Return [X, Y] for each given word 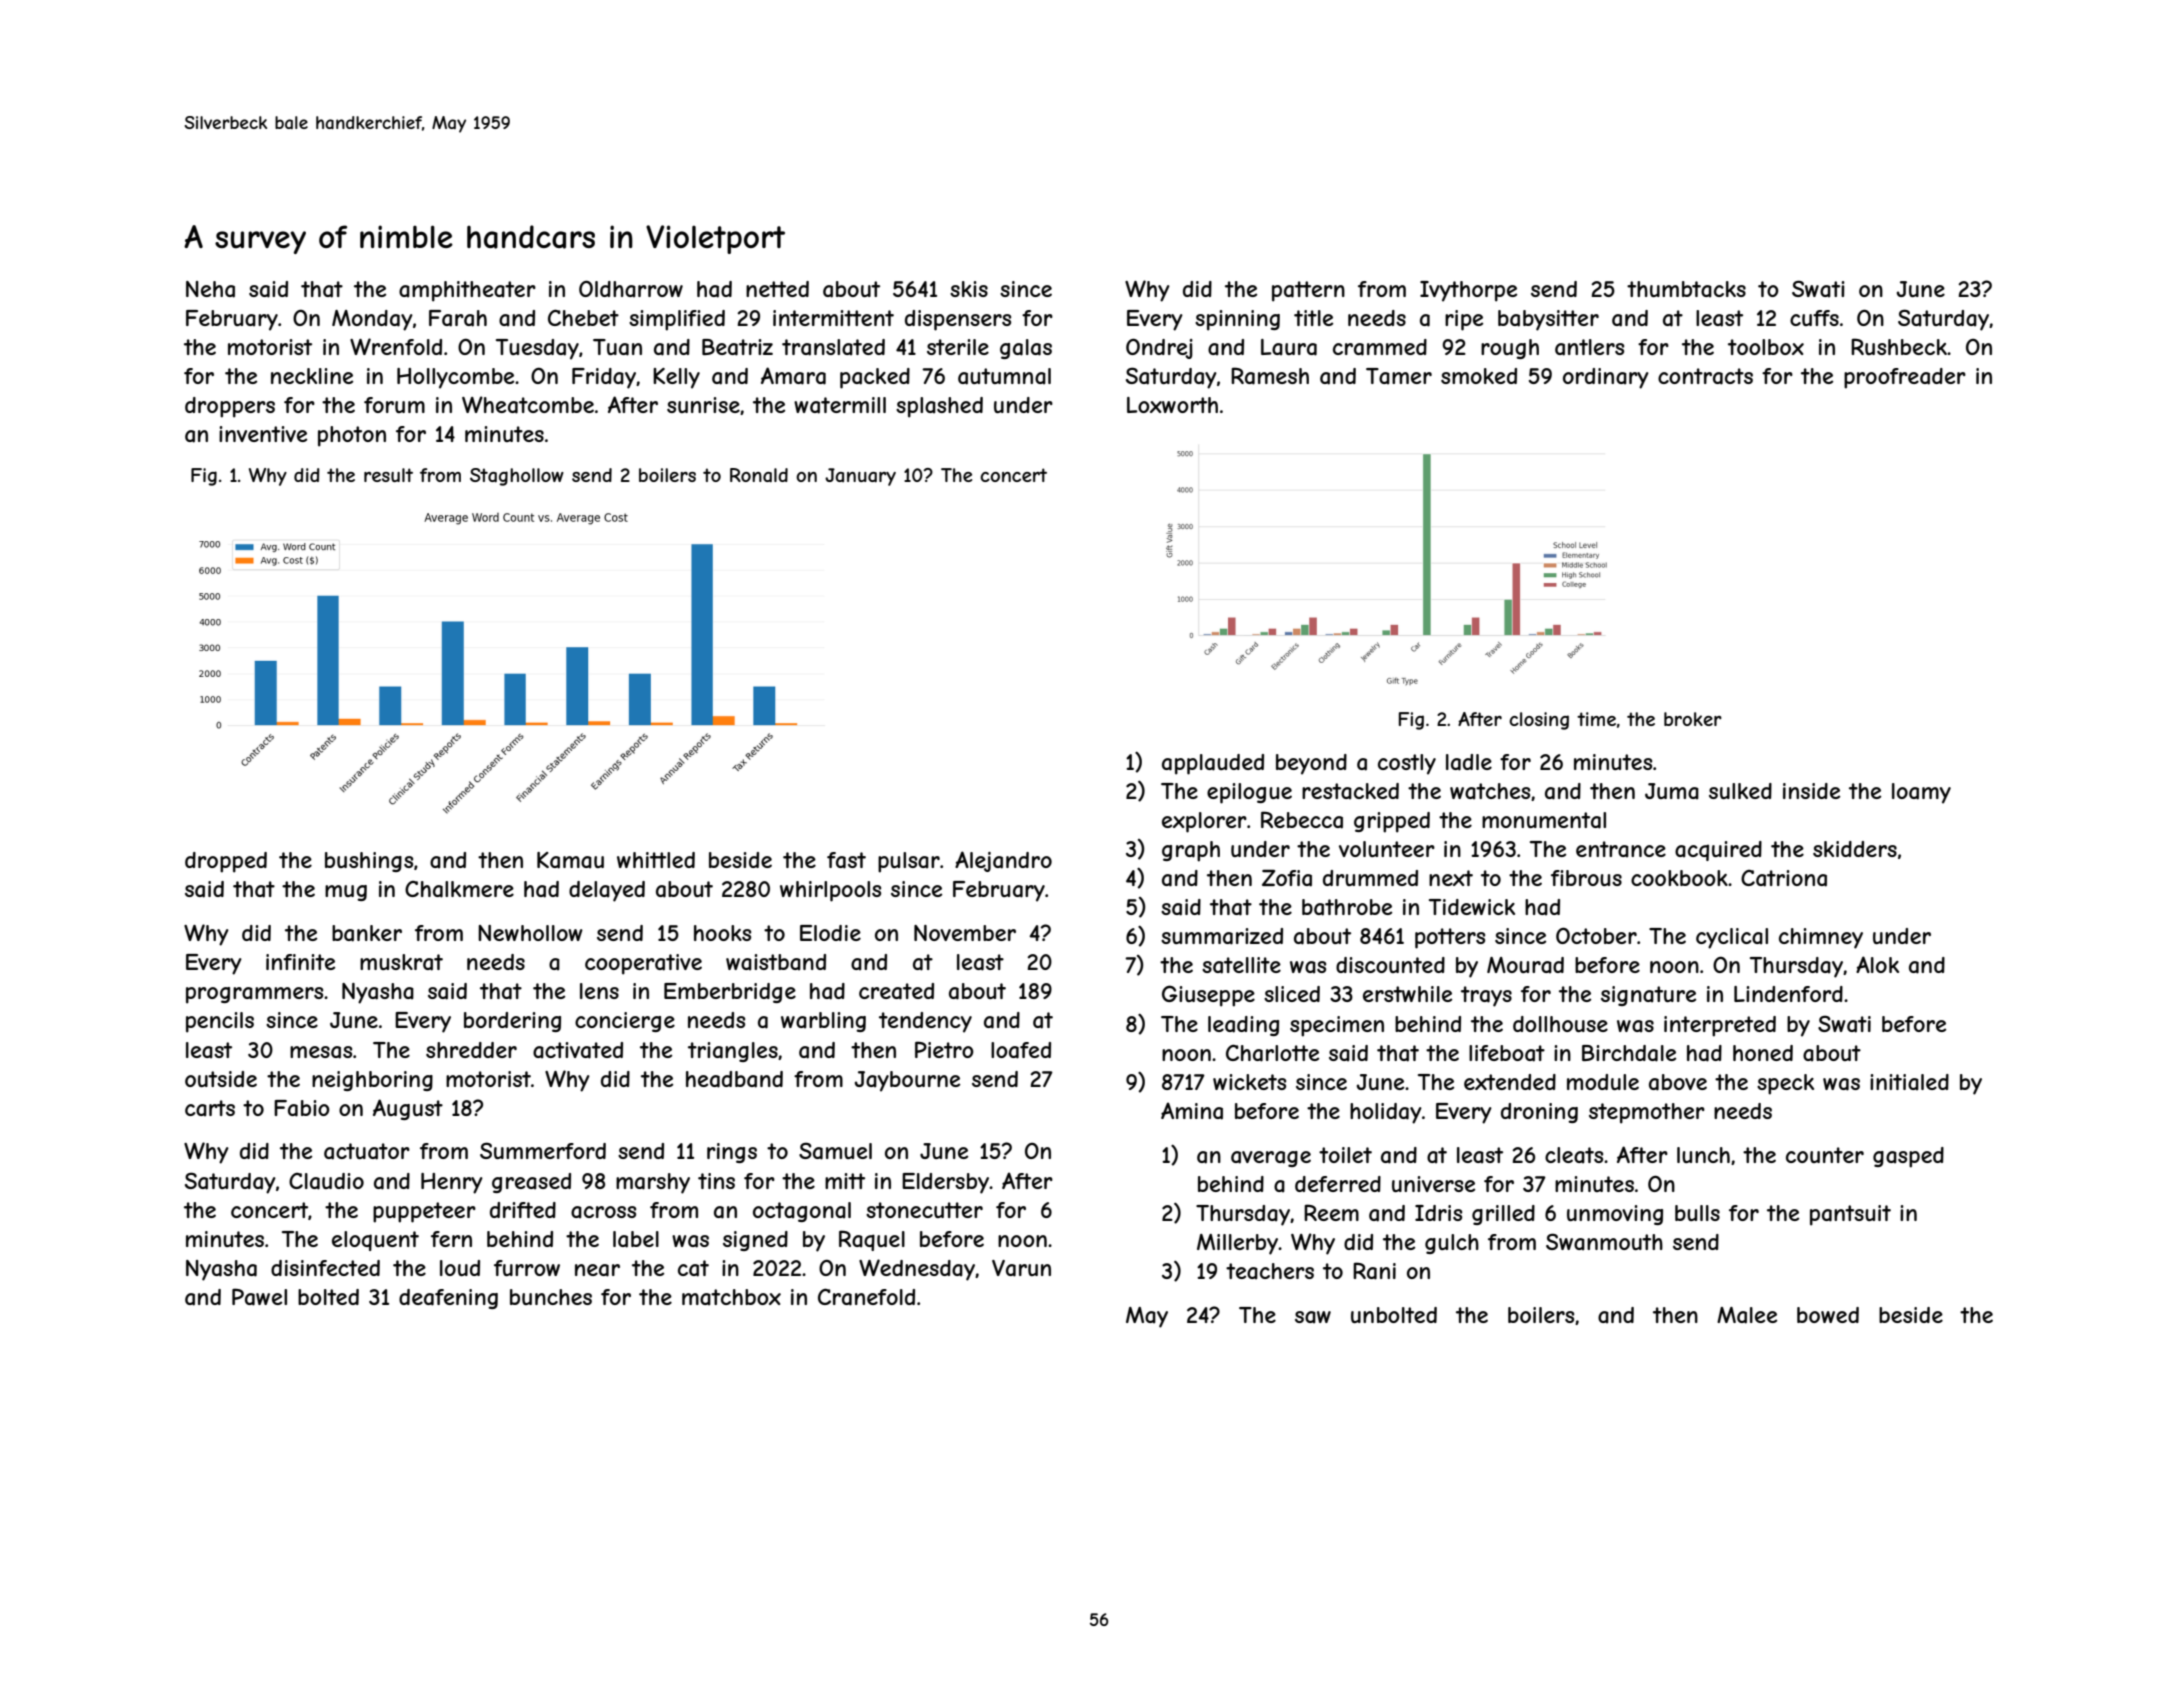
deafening [448, 1299]
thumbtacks [1686, 289]
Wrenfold [396, 346]
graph [1191, 851]
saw [1313, 1317]
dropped [226, 862]
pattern [1308, 291]
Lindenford [1788, 994]
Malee [1747, 1315]
